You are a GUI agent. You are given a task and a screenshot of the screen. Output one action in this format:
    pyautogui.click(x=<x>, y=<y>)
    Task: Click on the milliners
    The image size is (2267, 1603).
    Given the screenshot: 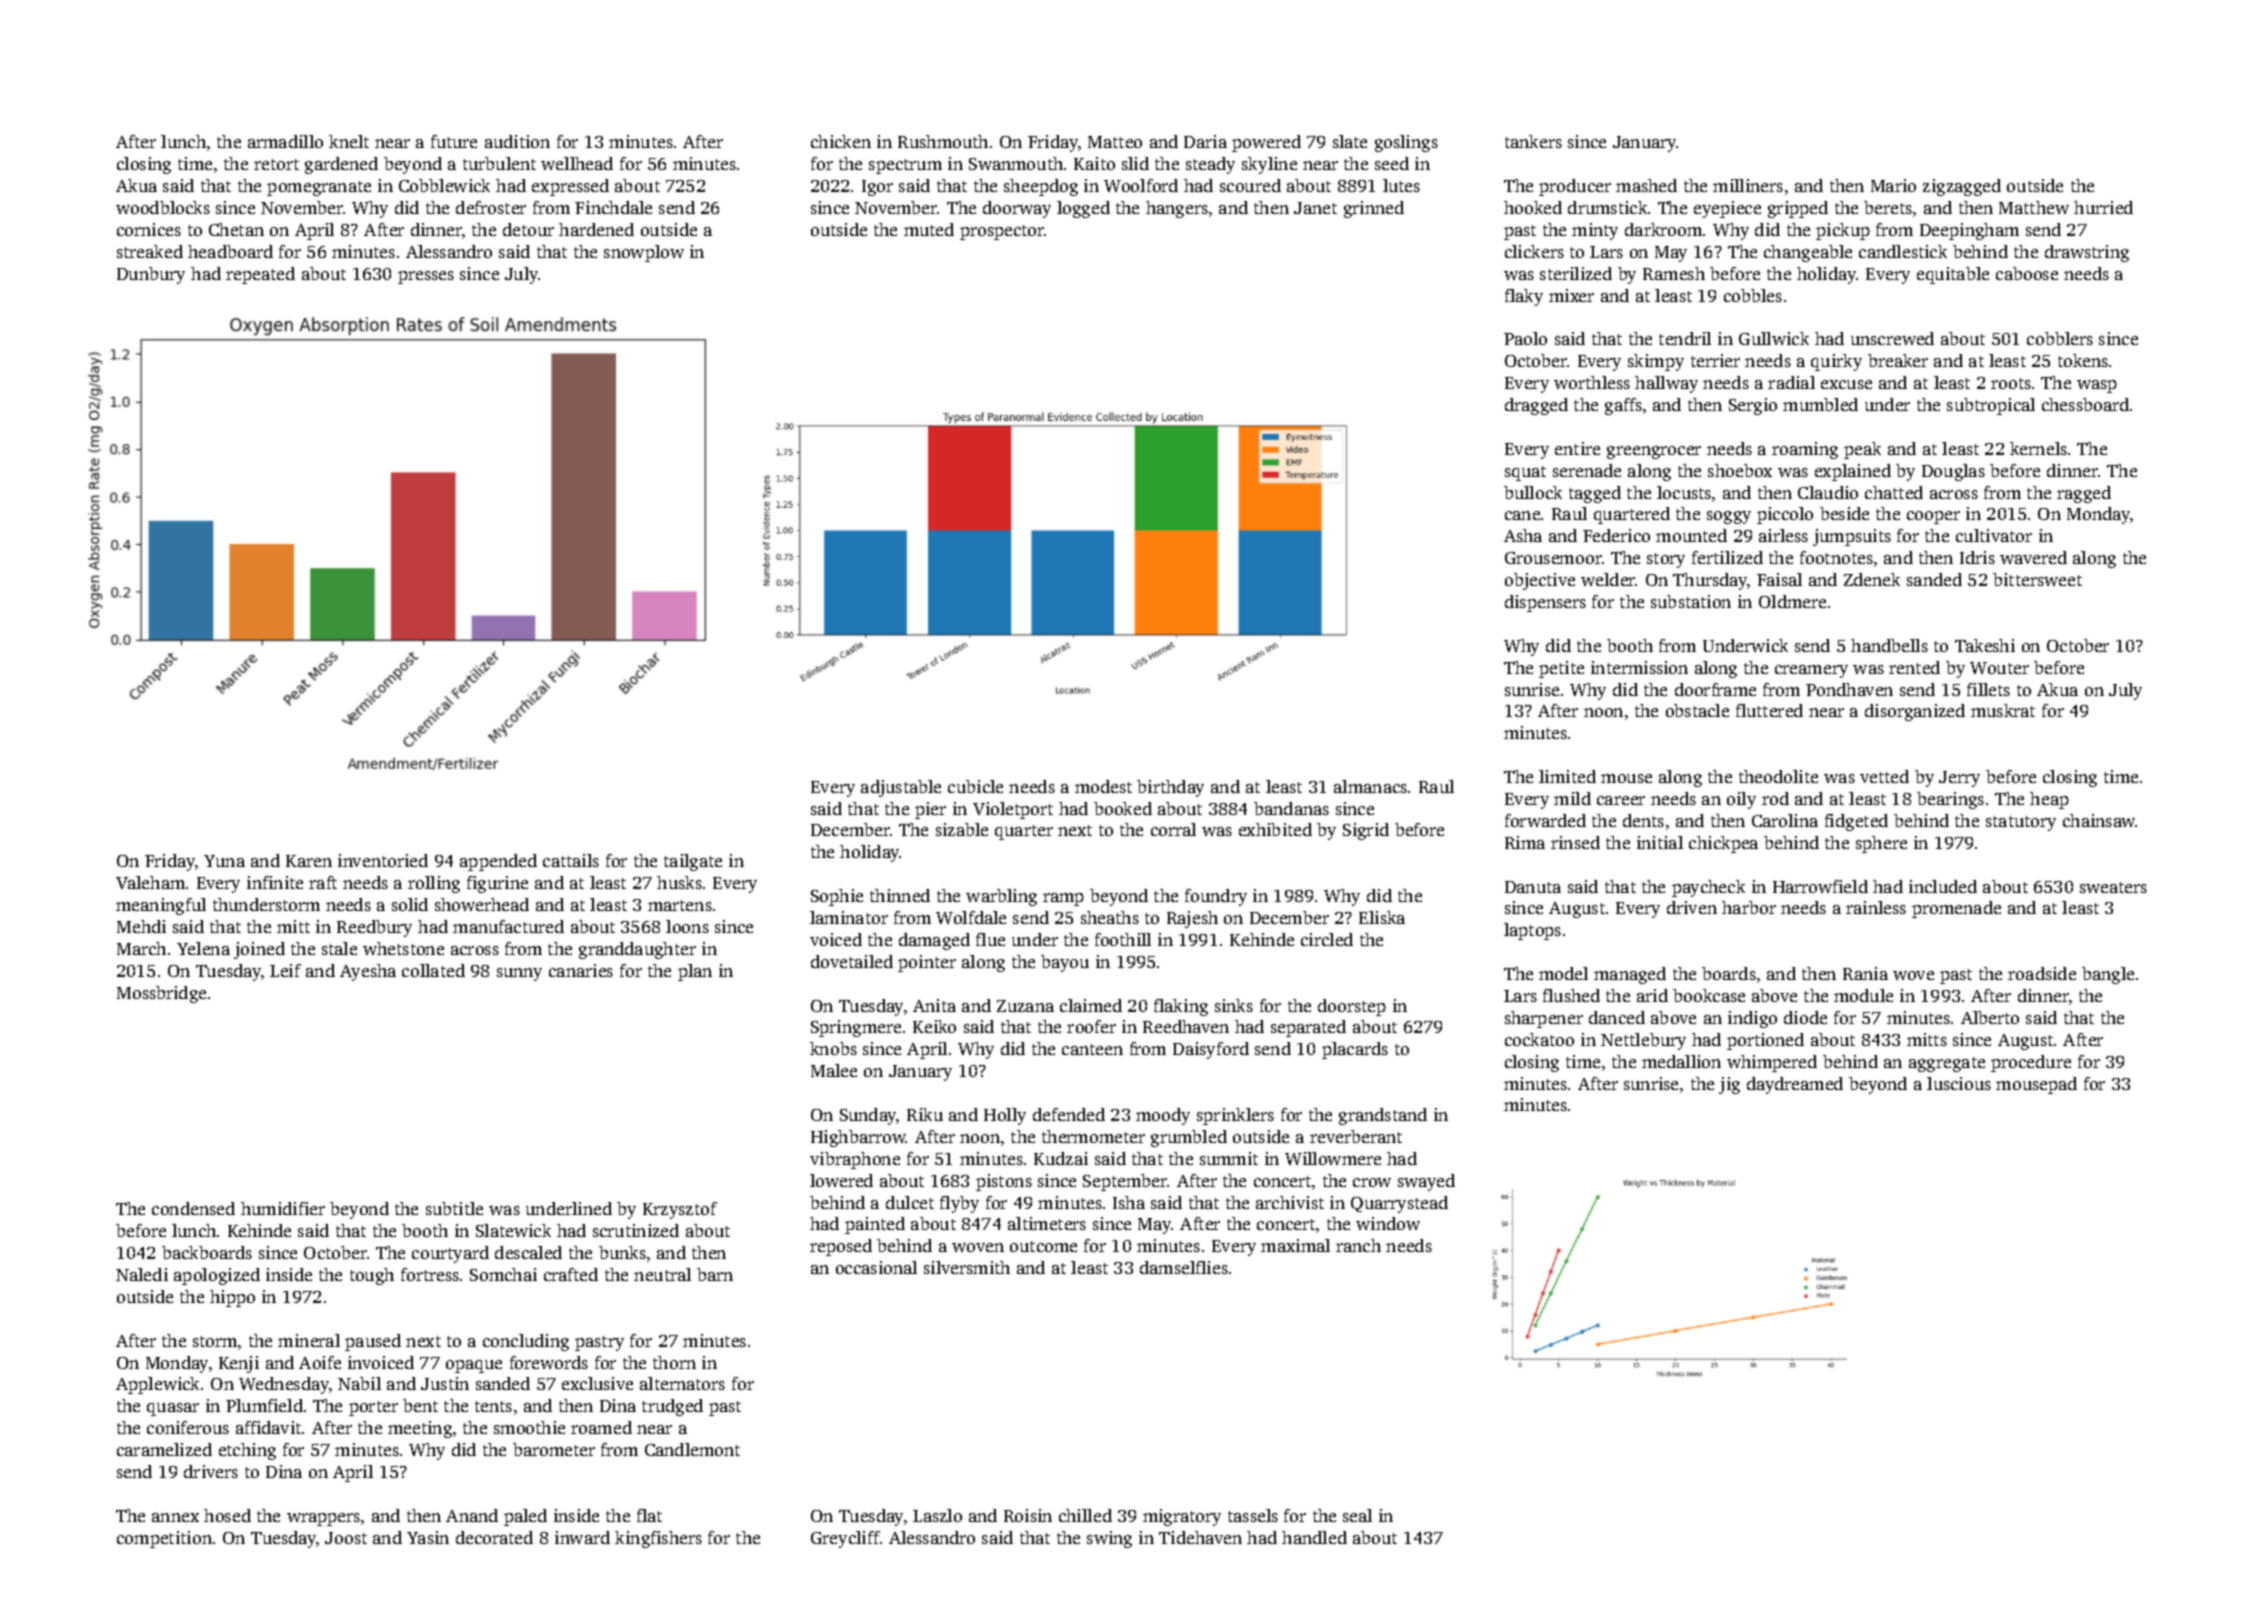 What is the action you would take?
    pyautogui.click(x=1748, y=185)
